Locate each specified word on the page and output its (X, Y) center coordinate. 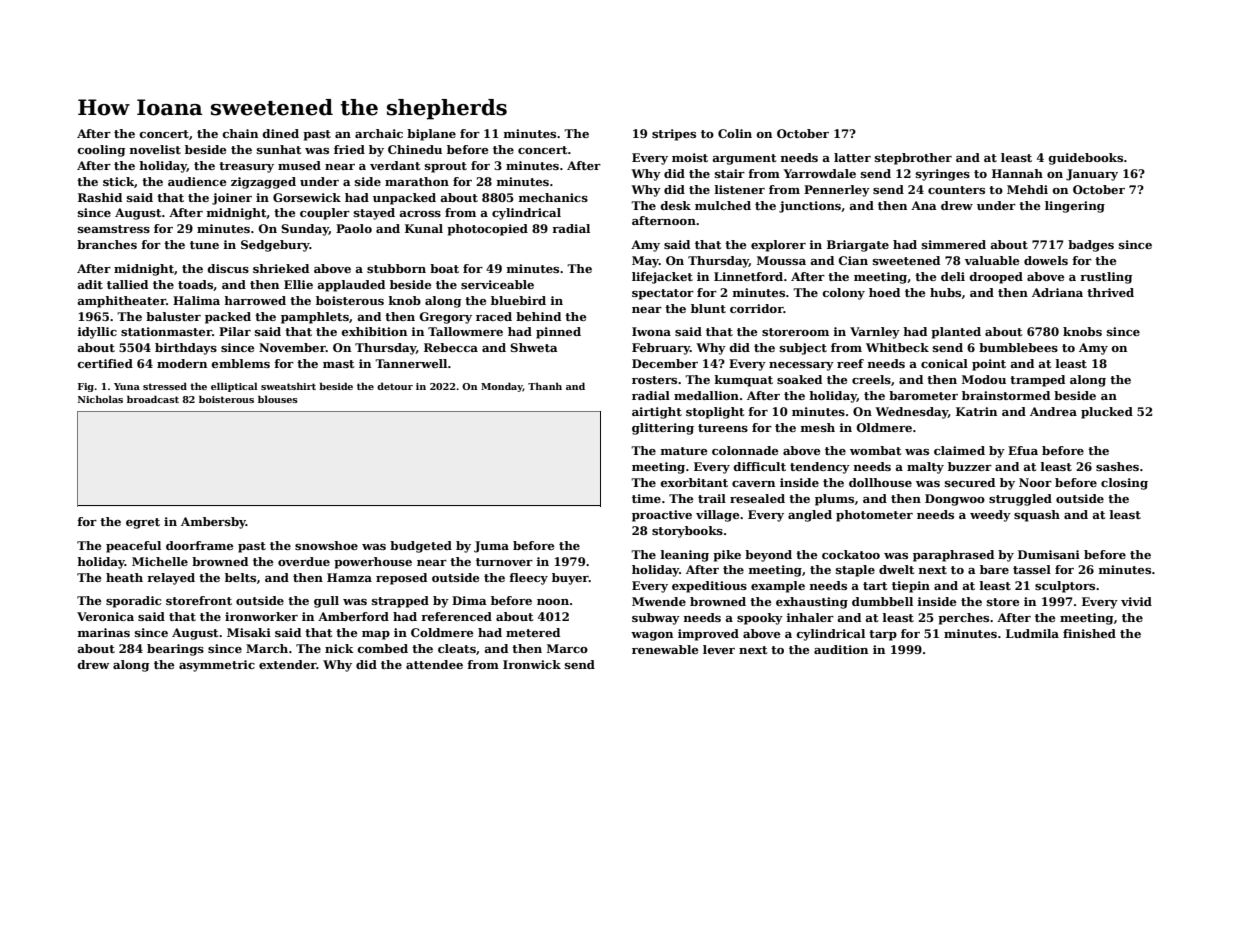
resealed (757, 498)
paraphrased (953, 556)
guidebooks (1086, 159)
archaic (379, 133)
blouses (278, 399)
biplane (431, 135)
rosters (654, 380)
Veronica (105, 616)
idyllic (97, 333)
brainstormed (1006, 395)
